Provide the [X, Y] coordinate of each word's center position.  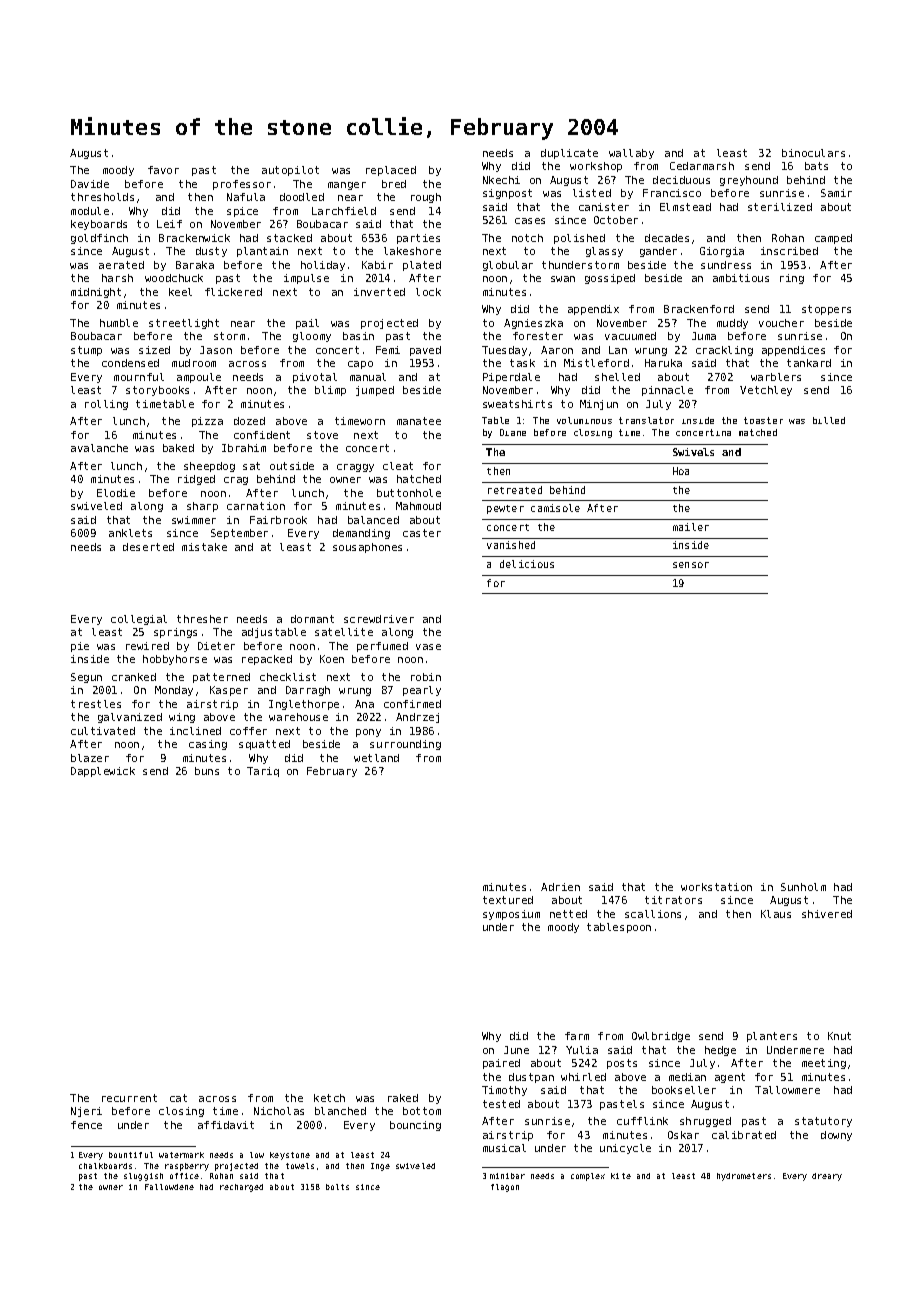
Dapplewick [103, 772]
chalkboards [105, 1166]
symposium [511, 915]
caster [422, 533]
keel [180, 292]
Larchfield [344, 211]
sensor [691, 565]
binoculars [813, 153]
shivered [827, 914]
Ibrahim [244, 448]
